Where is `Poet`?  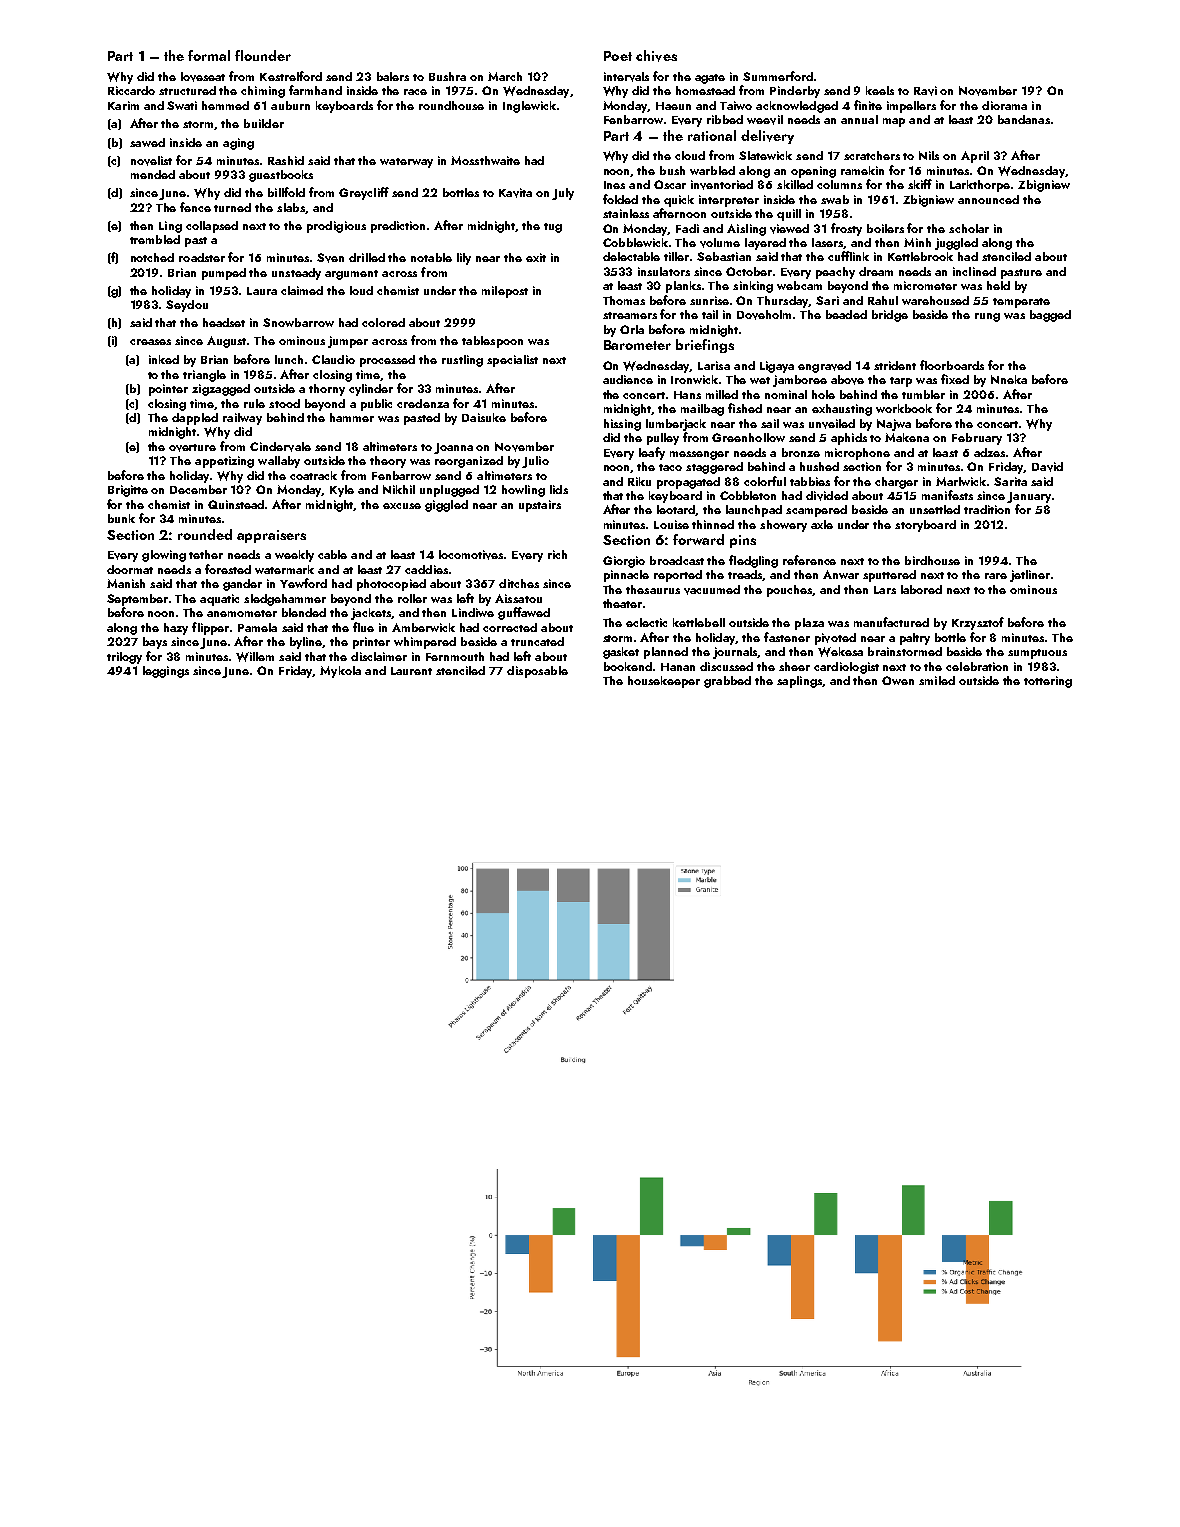 Poet is located at coordinates (618, 56).
